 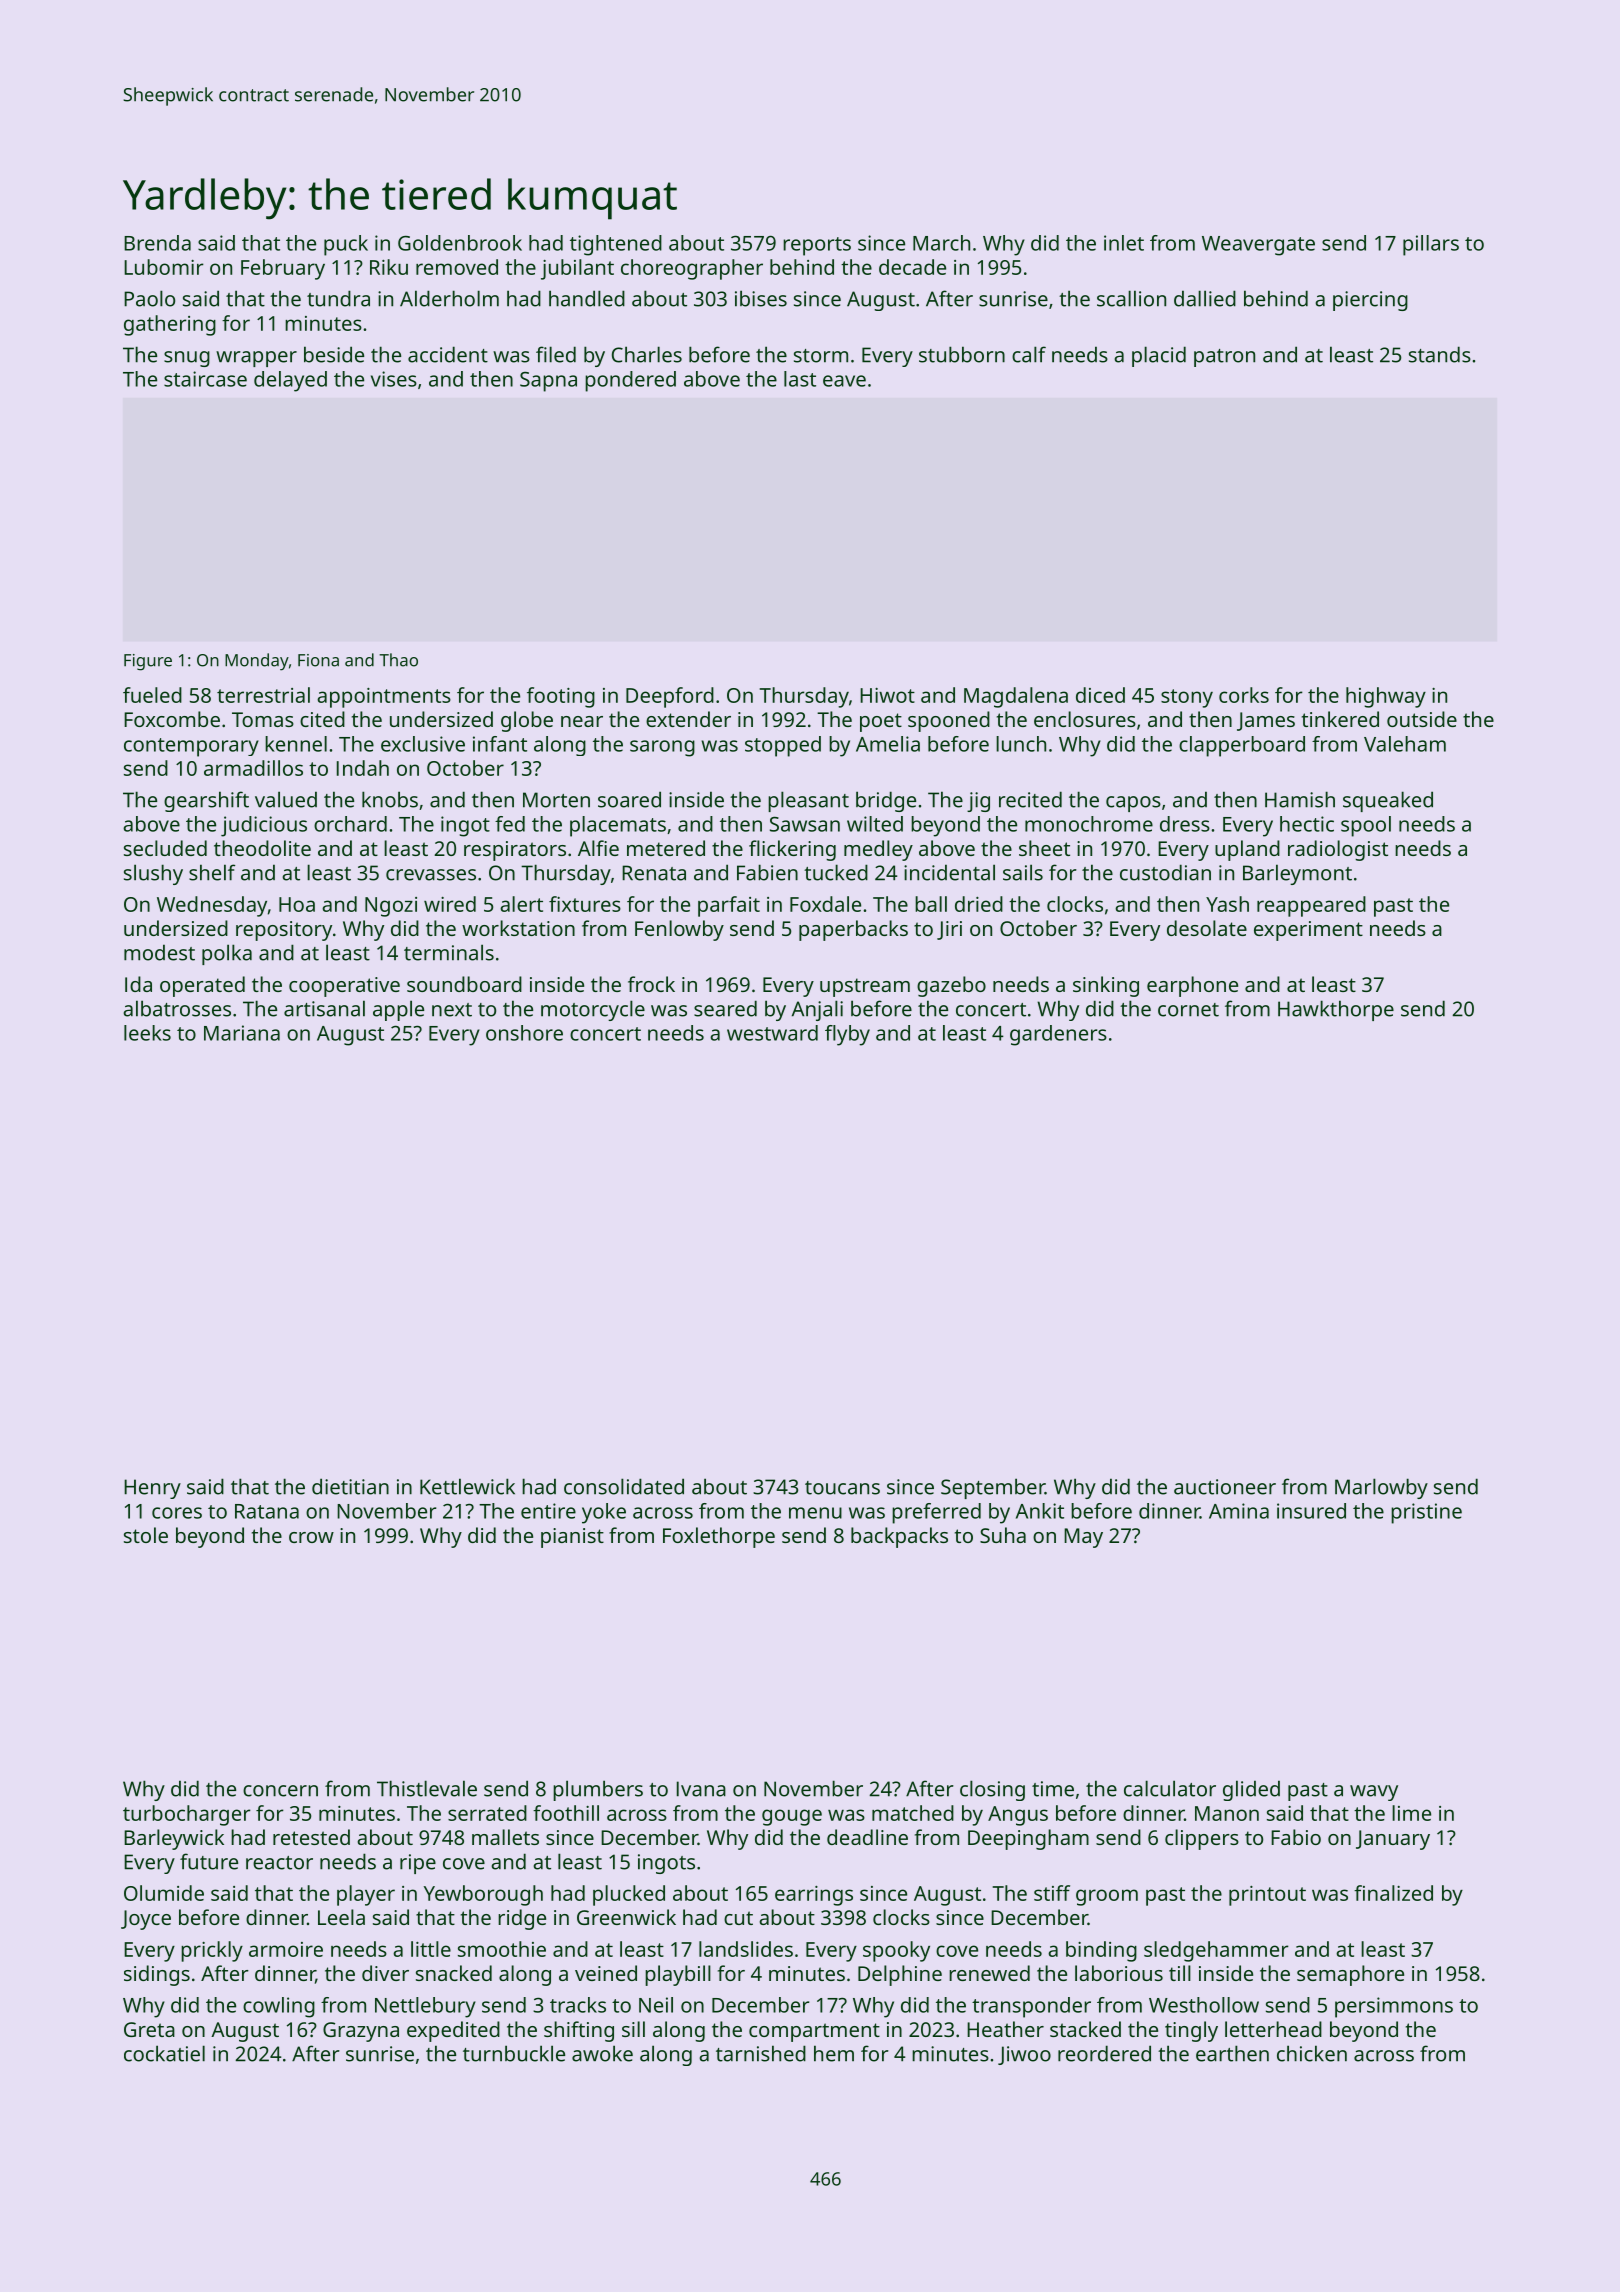 What do you see at coordinates (941, 243) in the image?
I see `March` at bounding box center [941, 243].
